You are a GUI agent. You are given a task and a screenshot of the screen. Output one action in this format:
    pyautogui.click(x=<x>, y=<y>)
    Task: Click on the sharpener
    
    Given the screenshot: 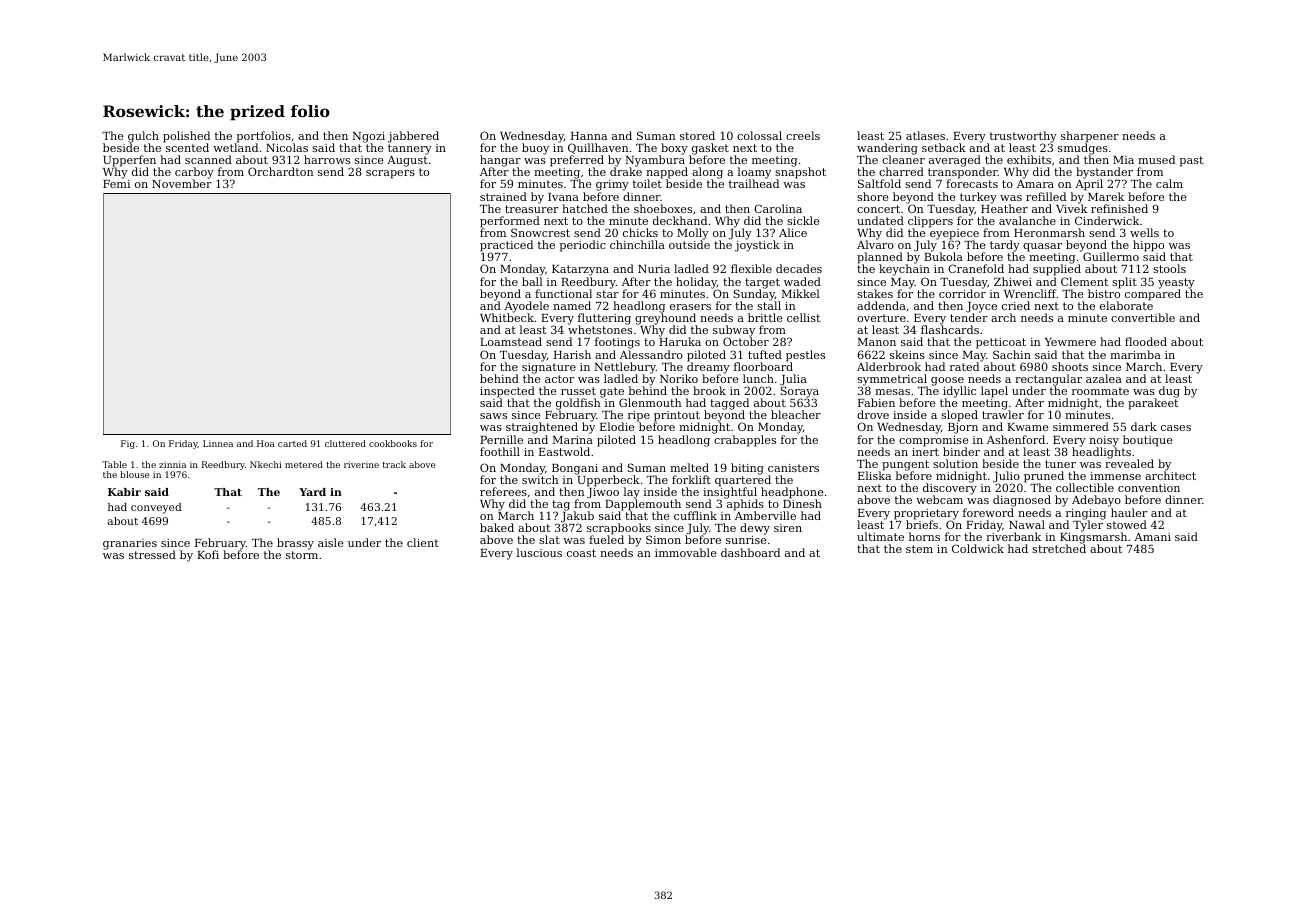 What is the action you would take?
    pyautogui.click(x=1090, y=137)
